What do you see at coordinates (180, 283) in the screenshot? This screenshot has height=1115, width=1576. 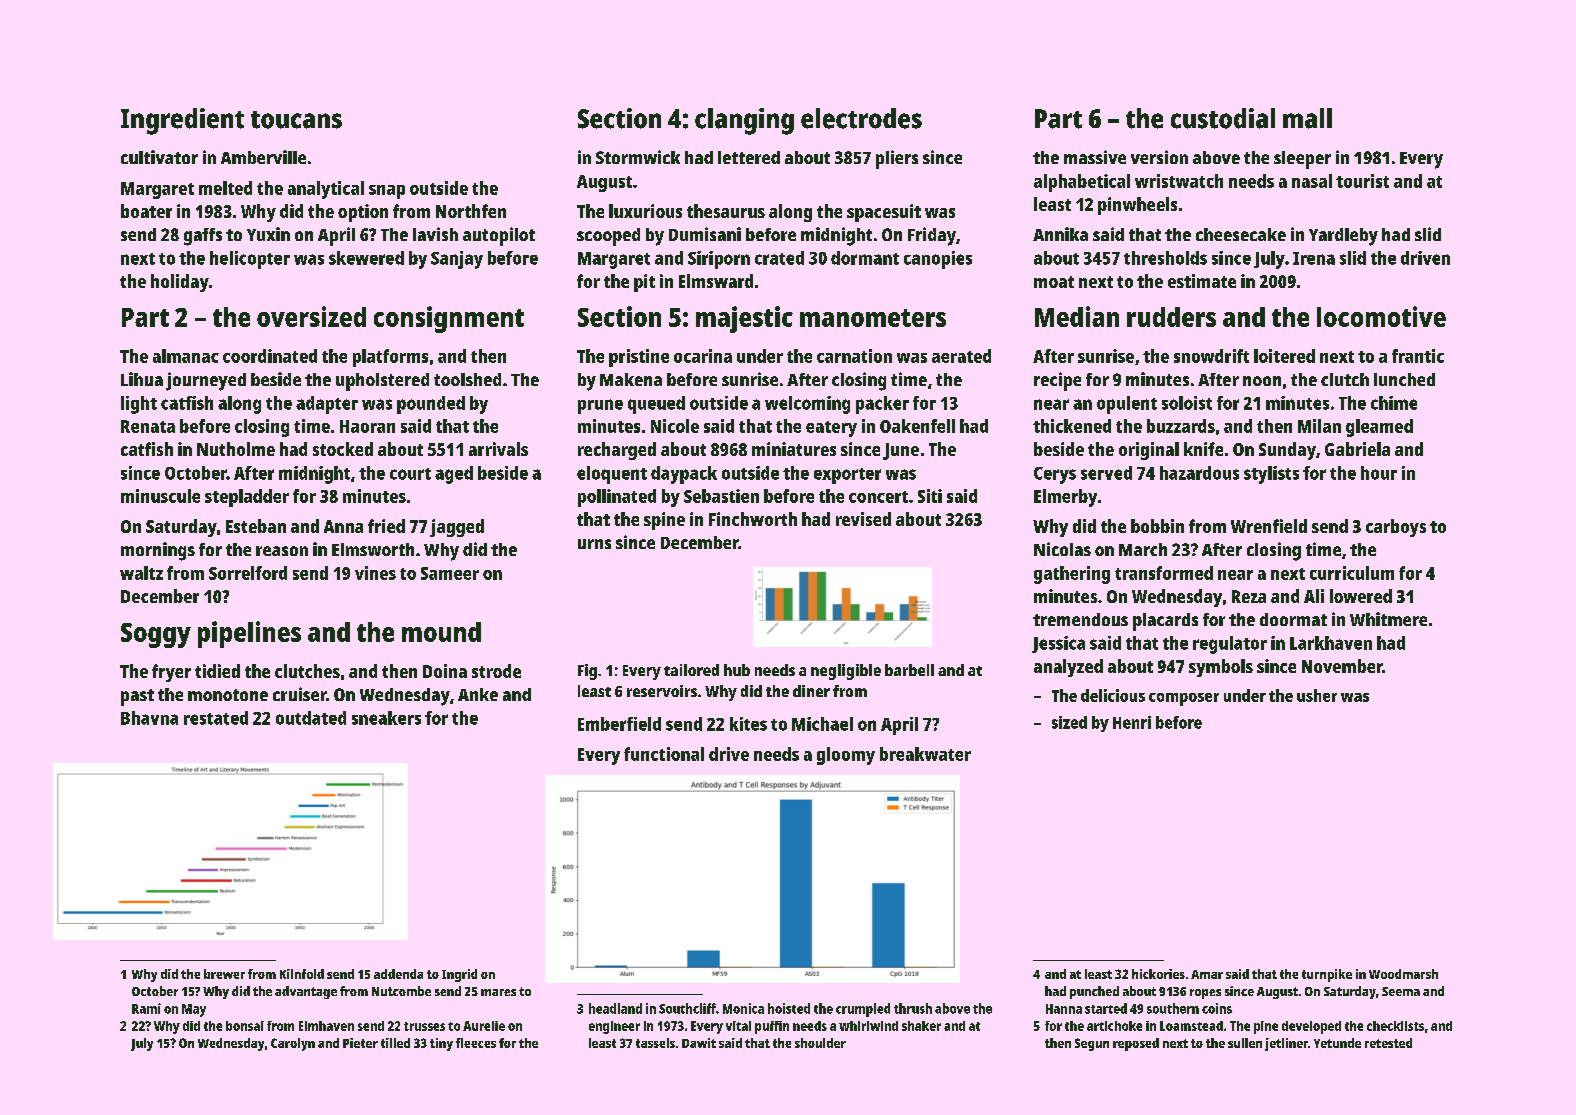 I see `holiday` at bounding box center [180, 283].
